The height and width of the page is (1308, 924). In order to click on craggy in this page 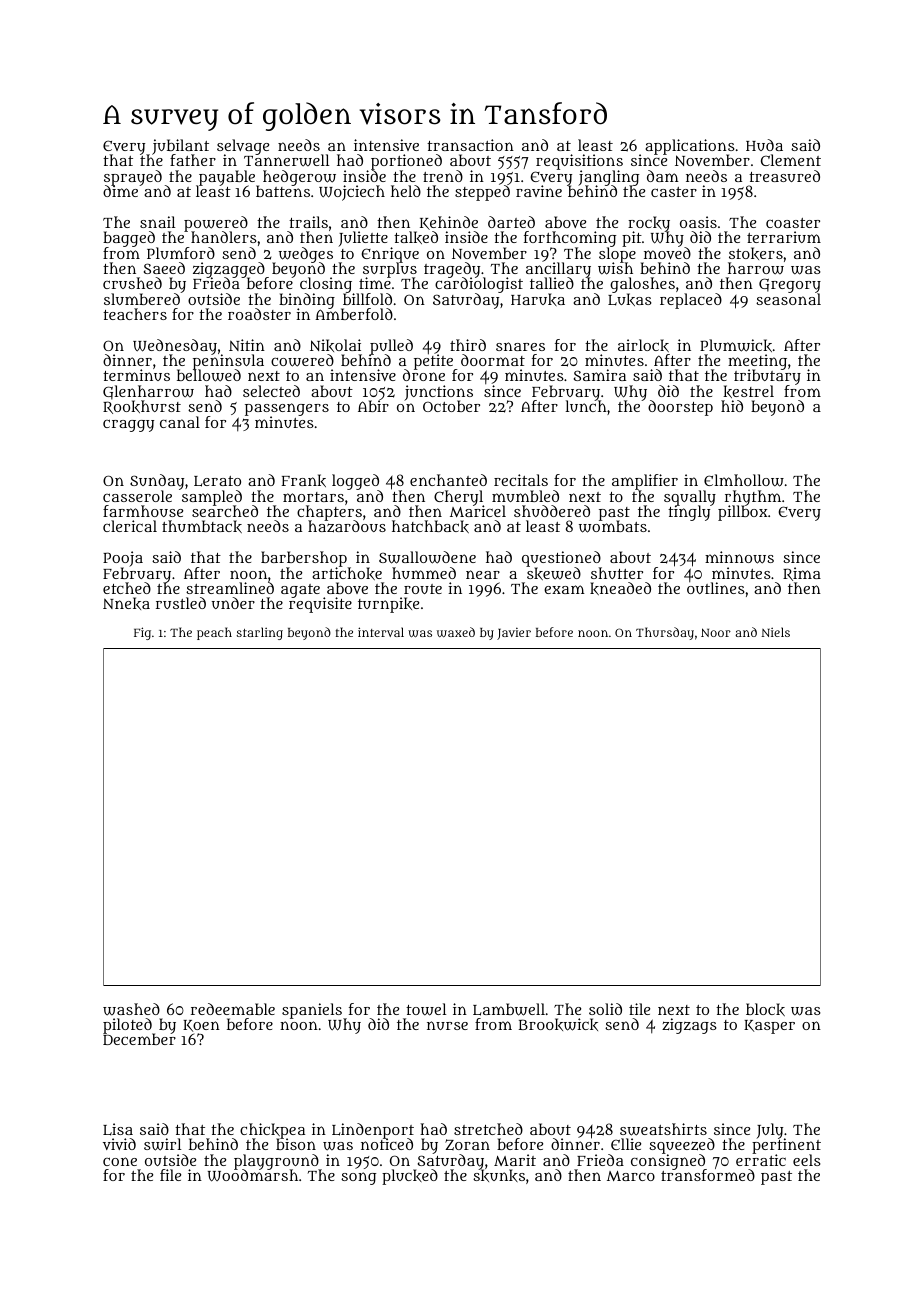, I will do `click(128, 425)`.
